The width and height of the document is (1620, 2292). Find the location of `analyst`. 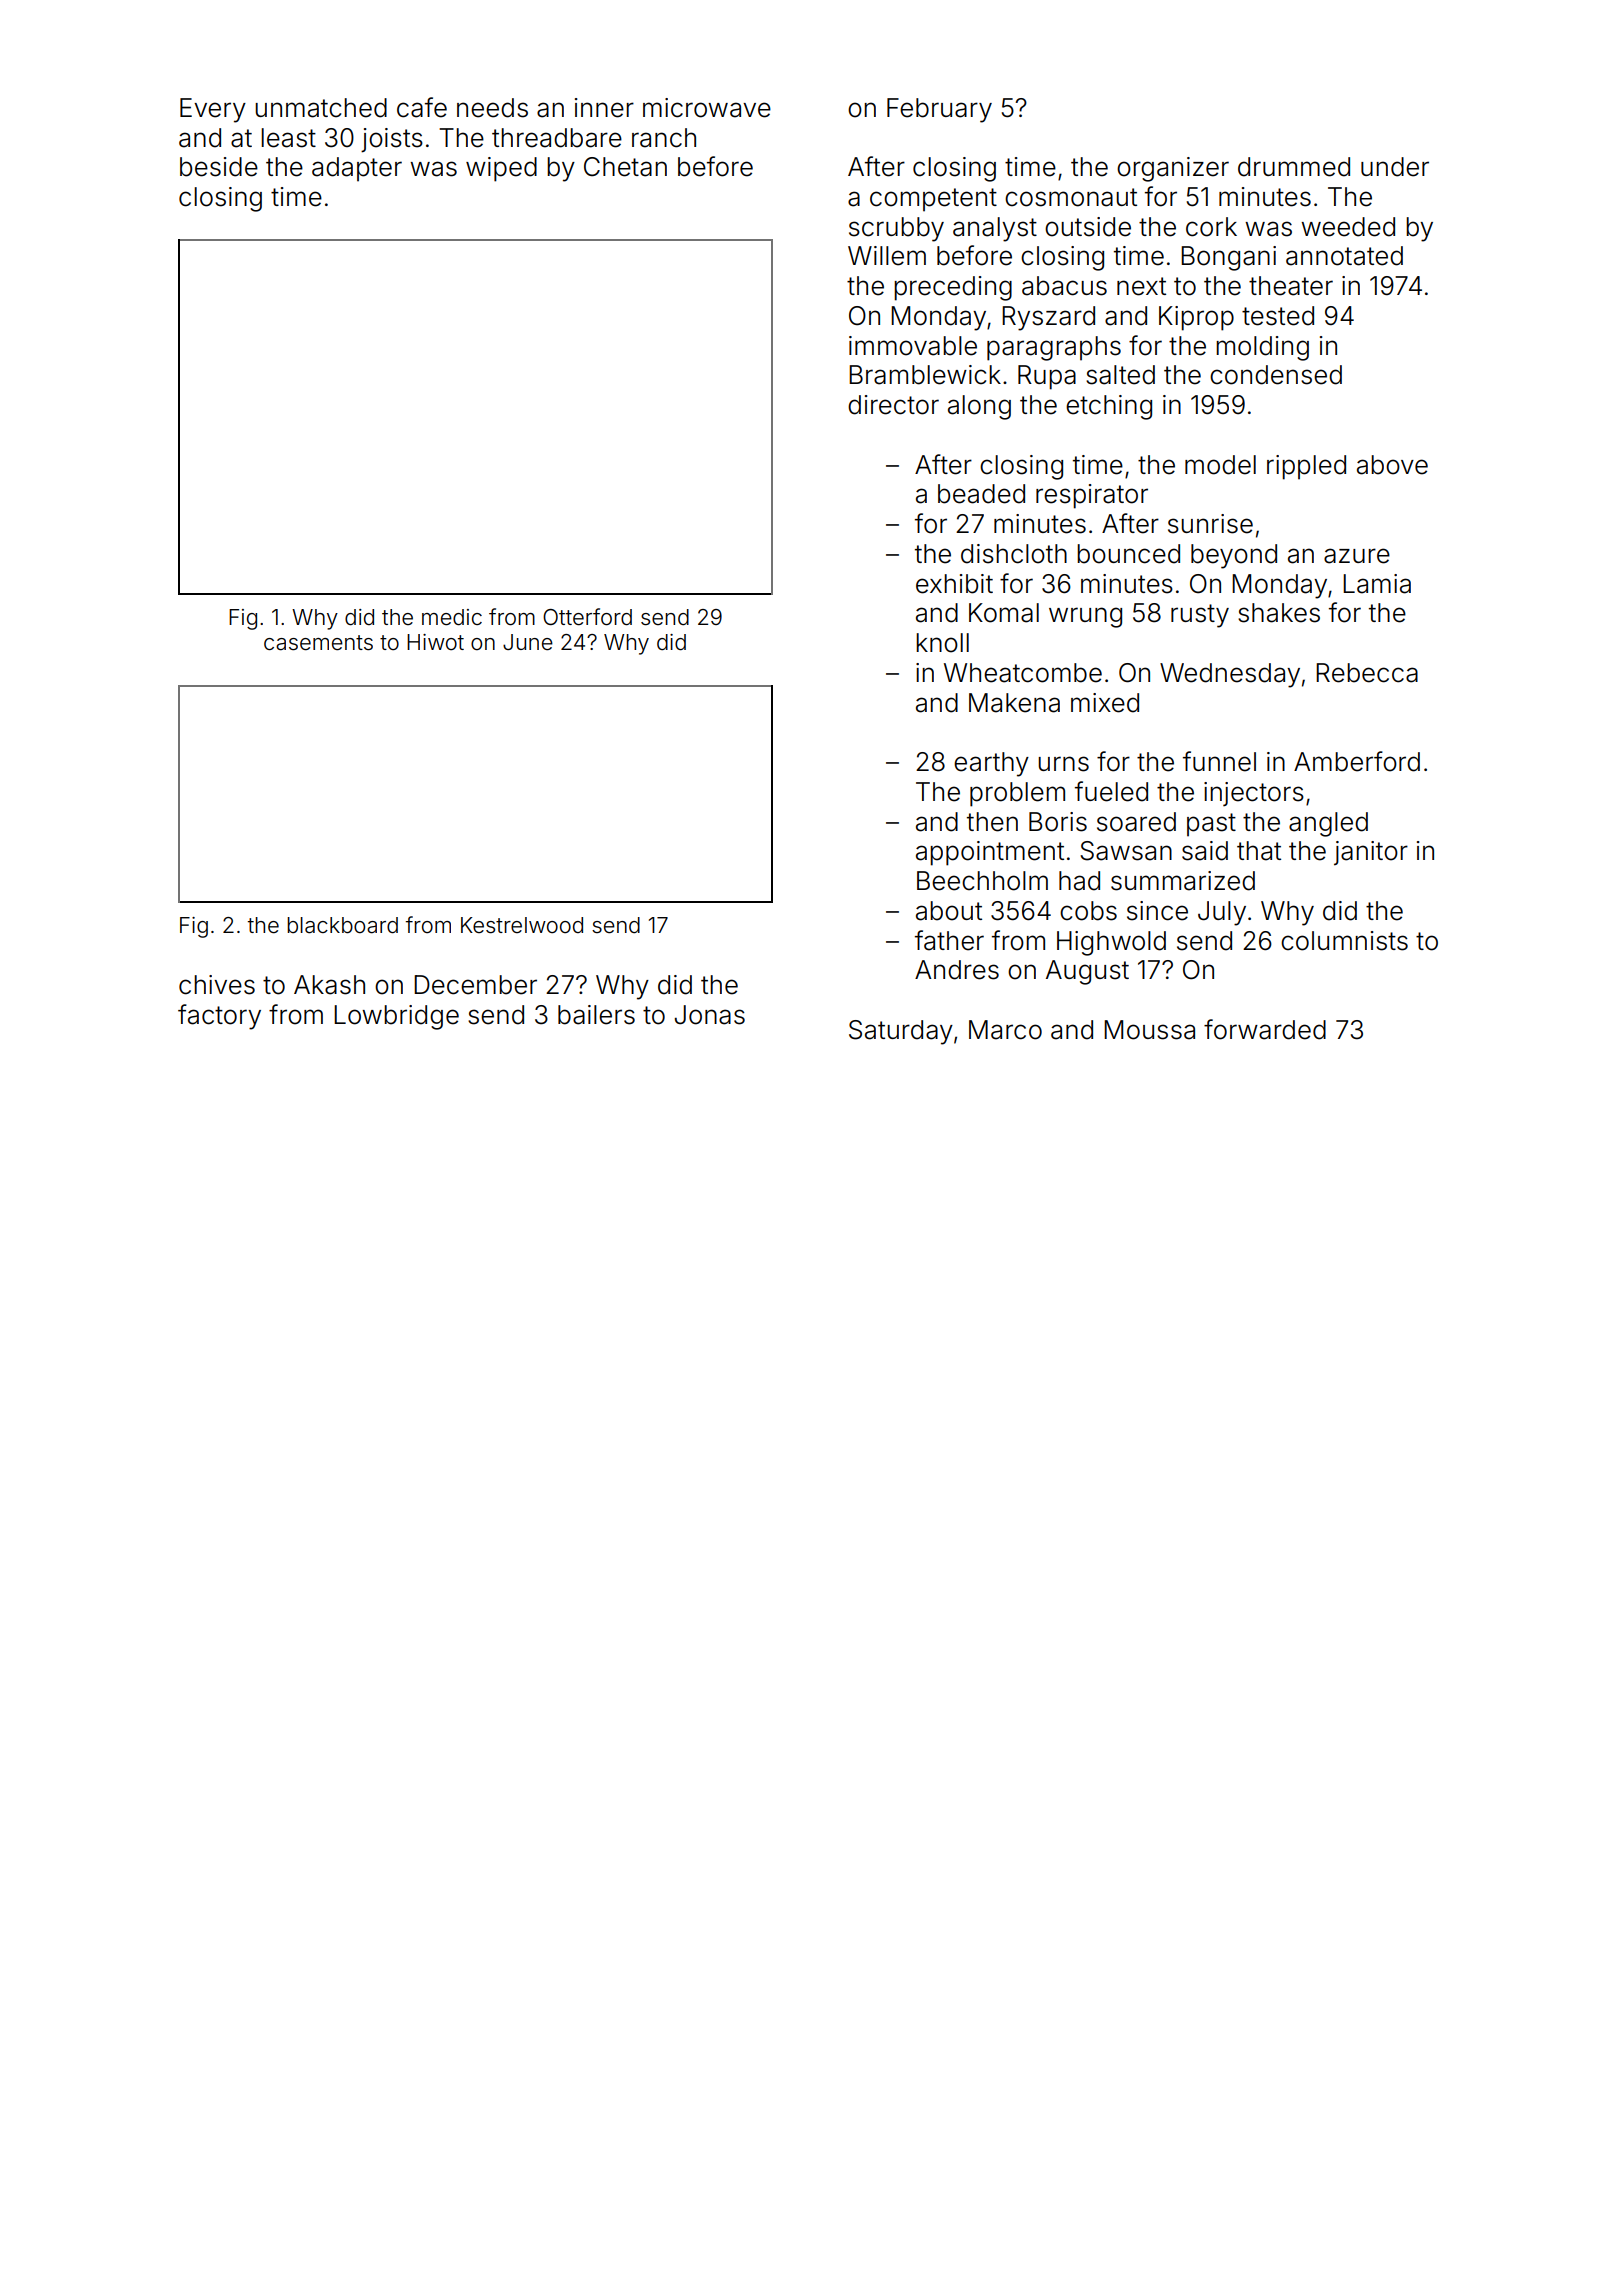

analyst is located at coordinates (995, 229).
